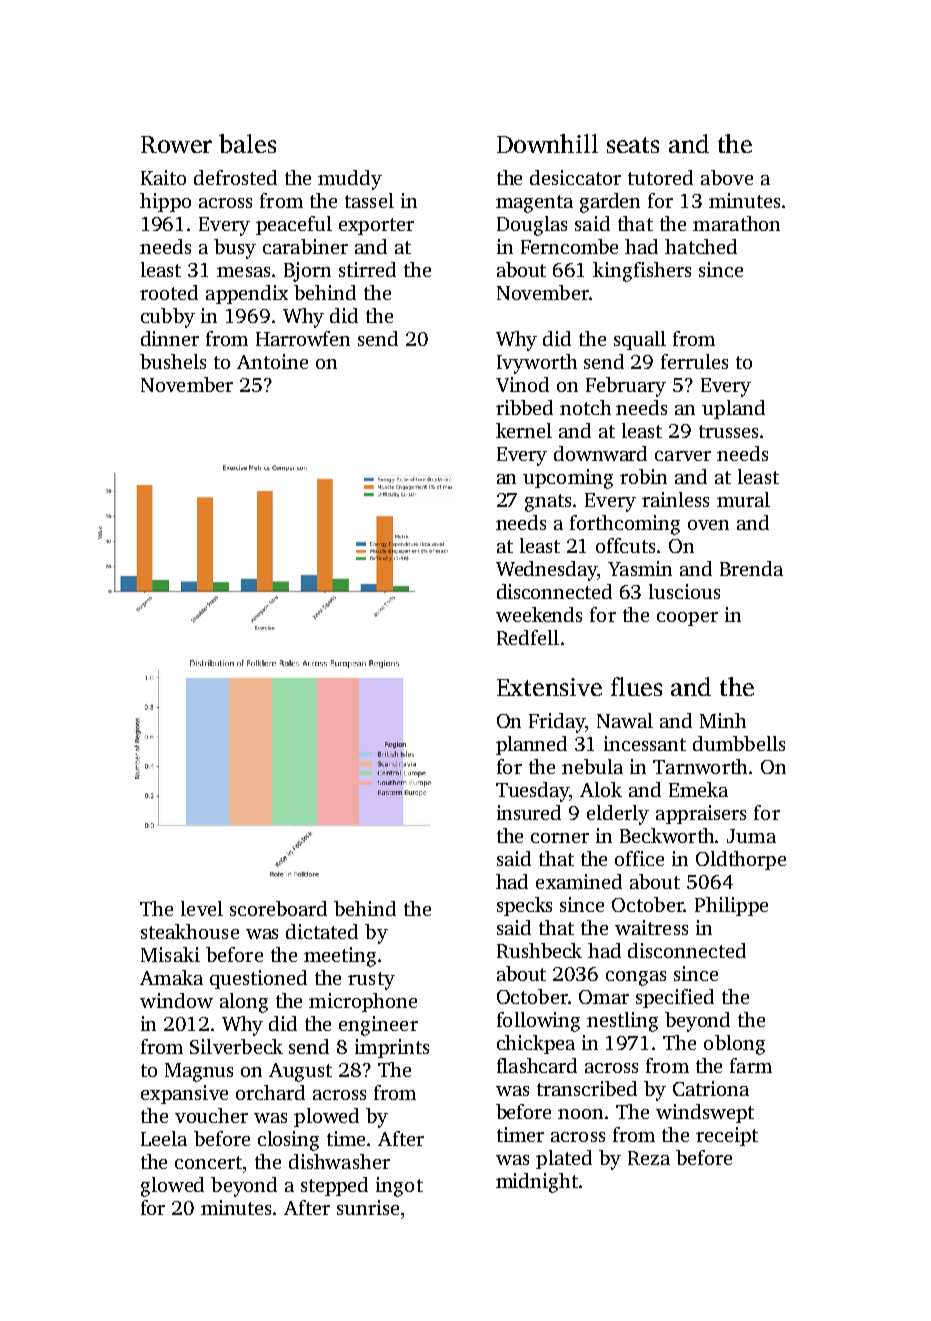  I want to click on bushels, so click(173, 361).
